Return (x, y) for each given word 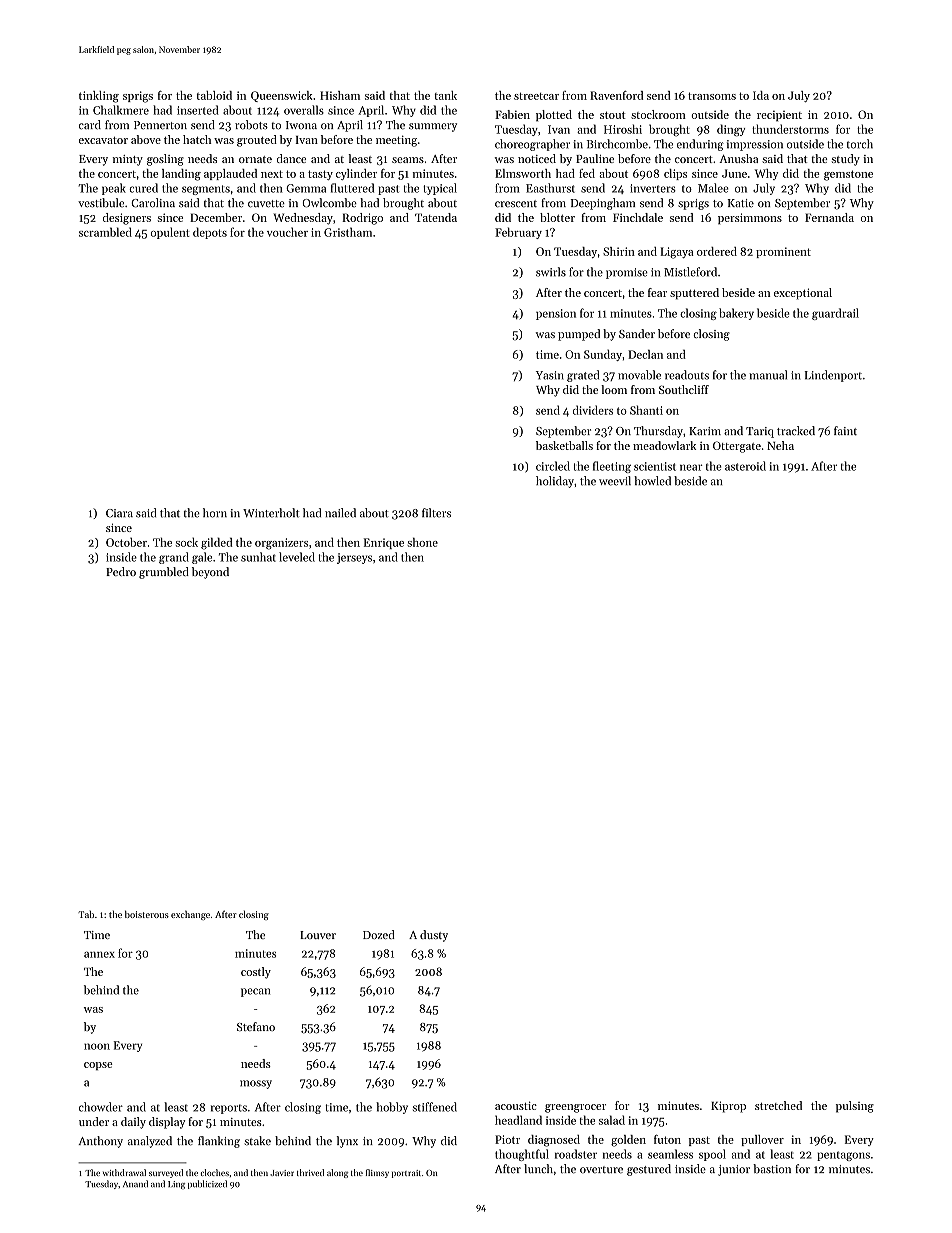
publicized (207, 1184)
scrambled (105, 232)
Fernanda (829, 217)
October (126, 542)
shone (422, 542)
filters (436, 513)
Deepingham (603, 204)
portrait (406, 1174)
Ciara (119, 513)
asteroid (745, 466)
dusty (434, 936)
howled (652, 481)
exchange (190, 915)
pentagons (843, 1156)
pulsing (855, 1107)
